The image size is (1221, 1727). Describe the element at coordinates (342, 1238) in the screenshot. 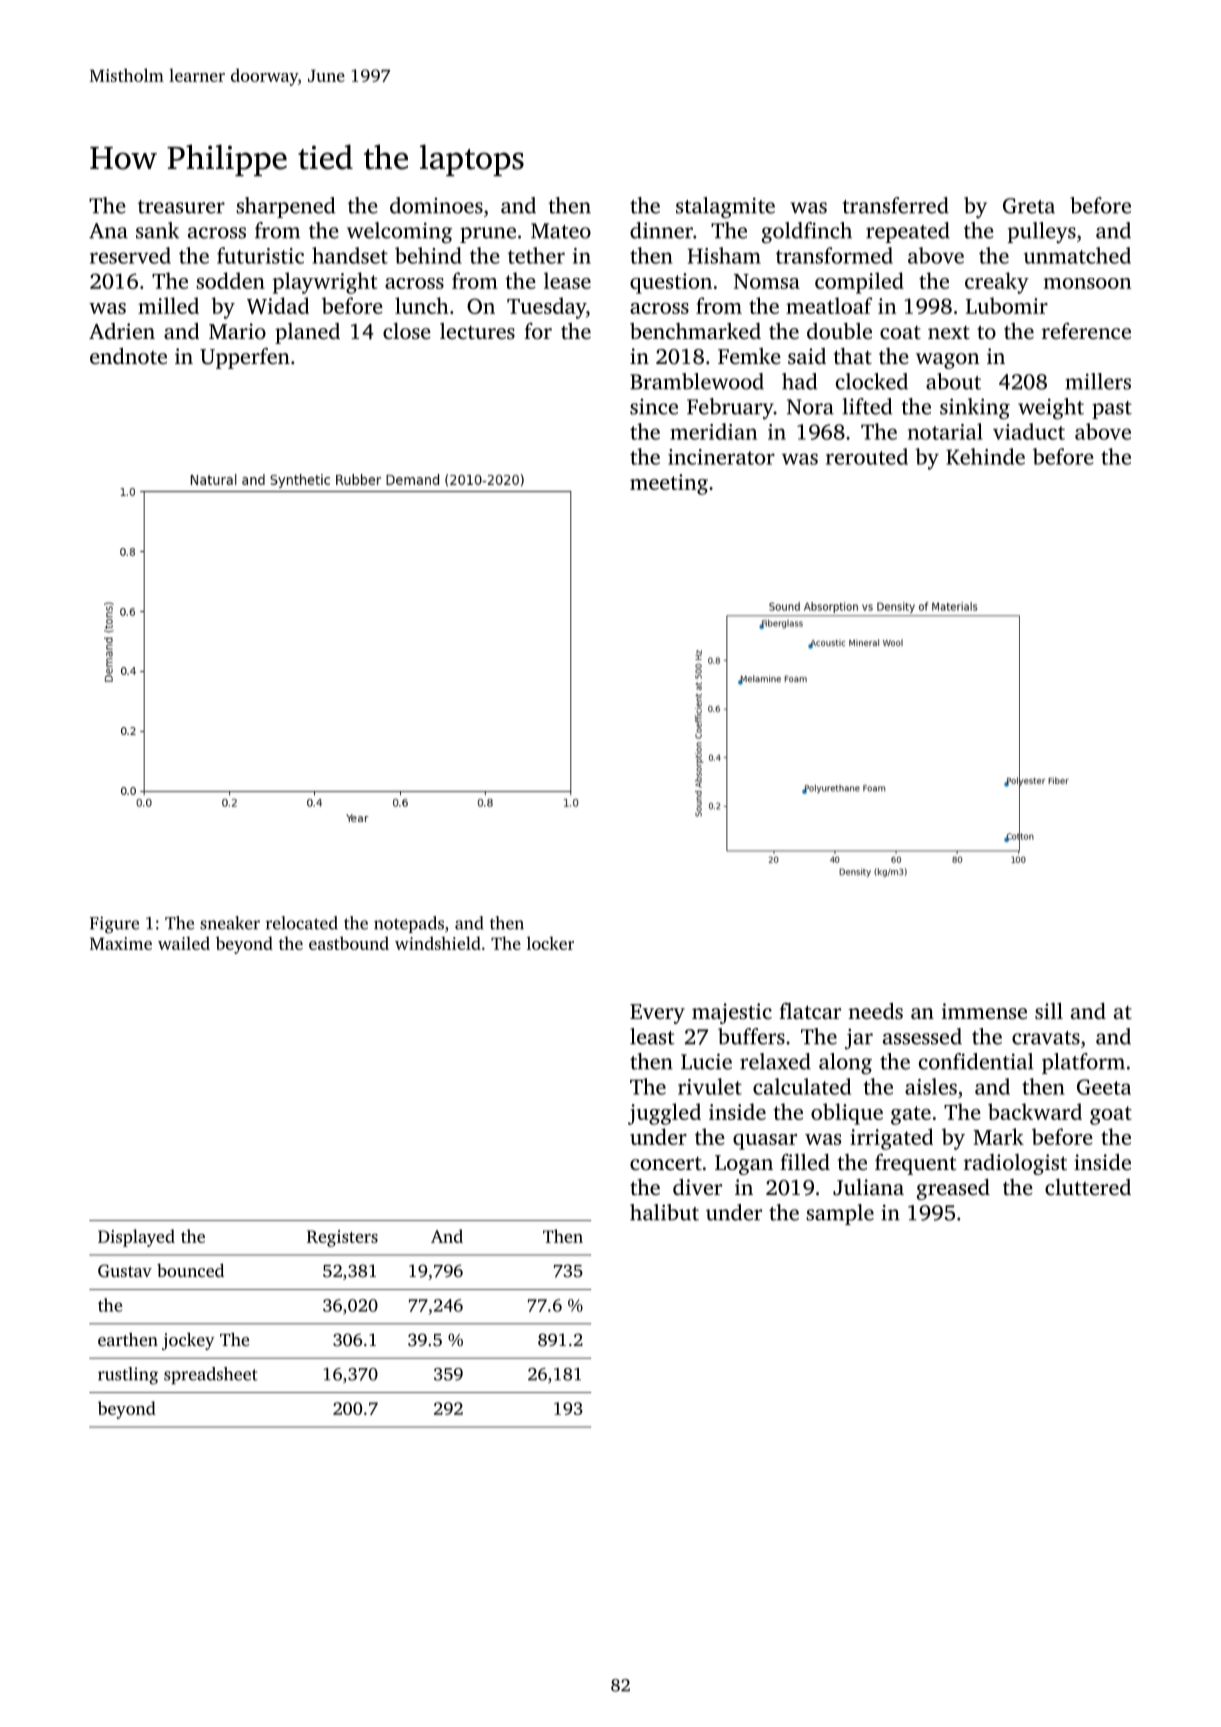

I see `Registers` at that location.
